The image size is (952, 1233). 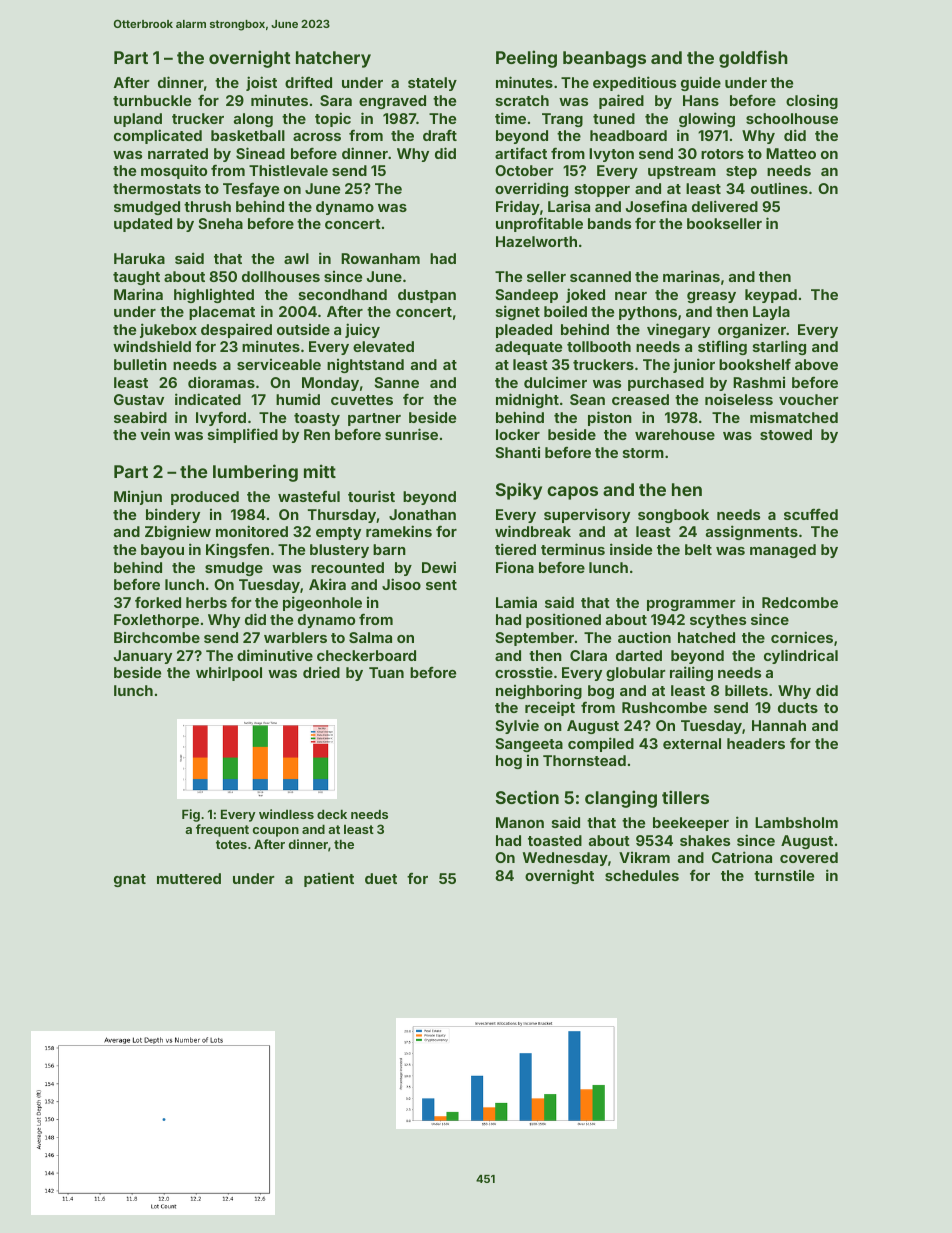 I want to click on herbs, so click(x=206, y=602).
